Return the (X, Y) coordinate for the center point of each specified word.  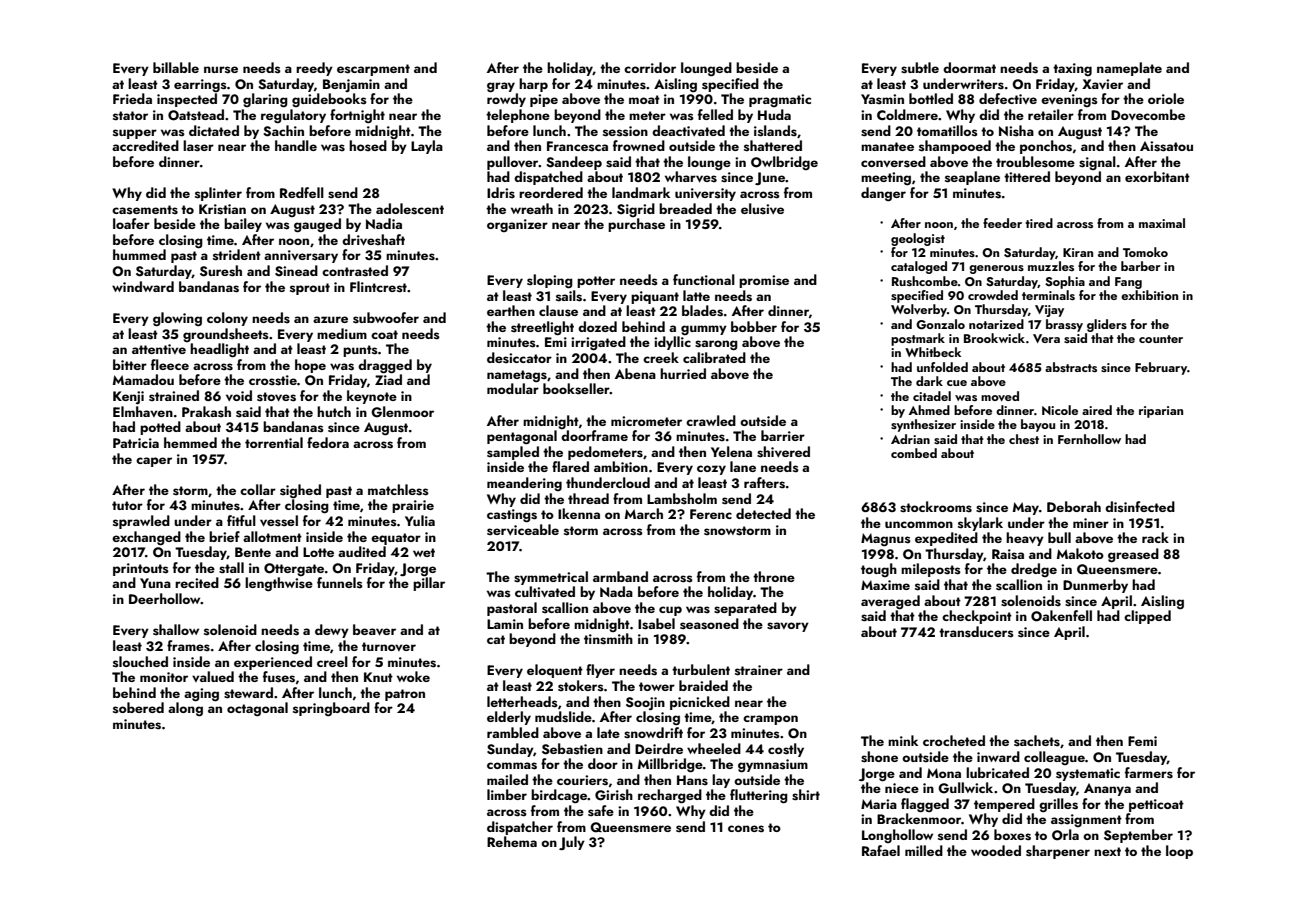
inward (998, 756)
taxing (1072, 69)
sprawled (141, 522)
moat (644, 99)
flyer (600, 671)
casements (145, 210)
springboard (331, 709)
